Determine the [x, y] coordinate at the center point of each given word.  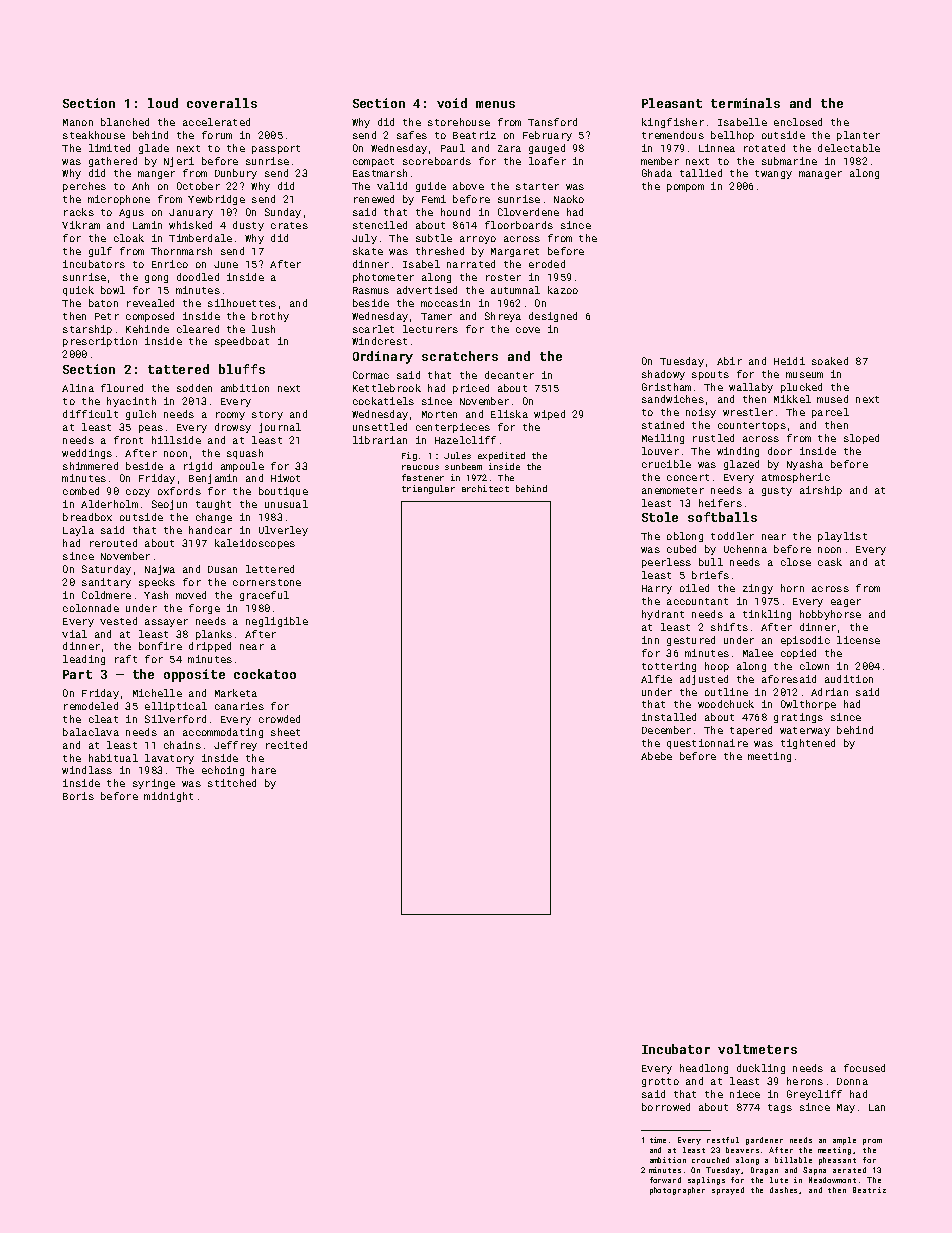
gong [156, 279]
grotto [660, 1082]
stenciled [380, 225]
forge [204, 609]
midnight [168, 797]
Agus [131, 213]
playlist [842, 537]
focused [864, 1068]
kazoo [563, 290]
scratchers [460, 356]
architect [485, 488]
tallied [701, 173]
